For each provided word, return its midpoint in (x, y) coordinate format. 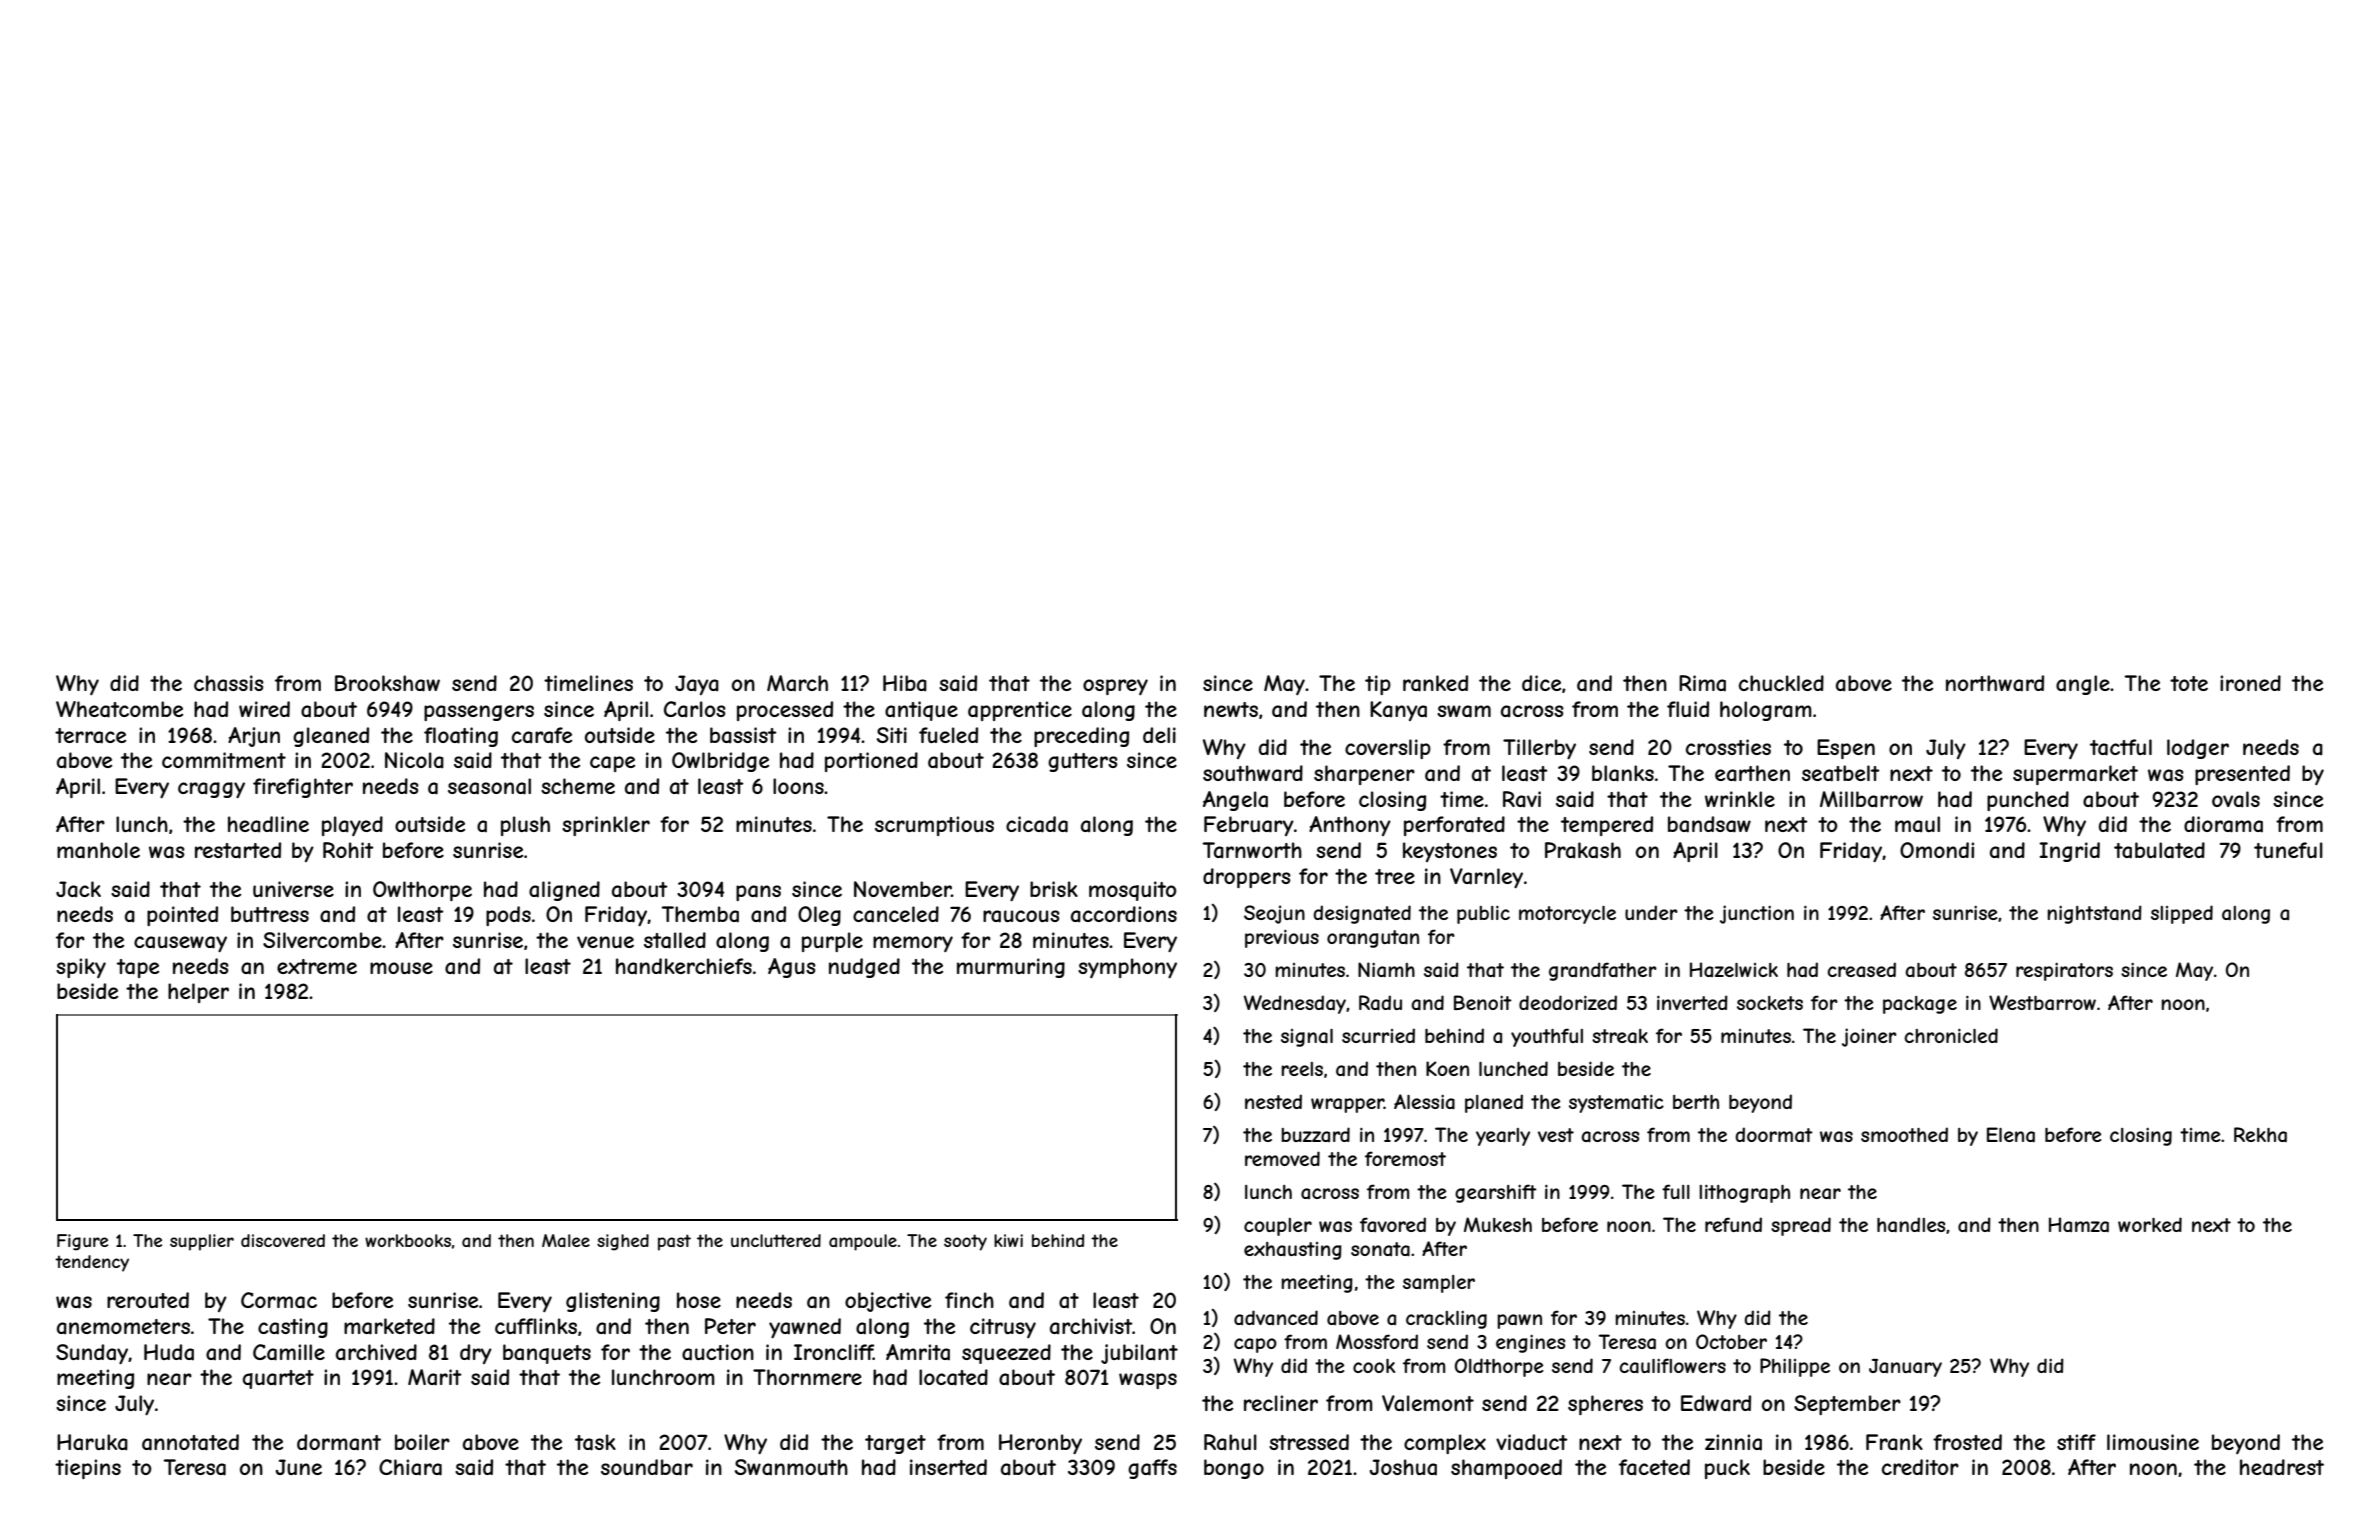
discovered (283, 1240)
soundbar (647, 1467)
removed (1282, 1158)
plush (525, 826)
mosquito (1133, 891)
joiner (1869, 1037)
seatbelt (1841, 773)
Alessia (1424, 1102)
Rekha (2260, 1135)
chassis (229, 683)
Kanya (1398, 711)
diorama (2223, 824)
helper (198, 993)
